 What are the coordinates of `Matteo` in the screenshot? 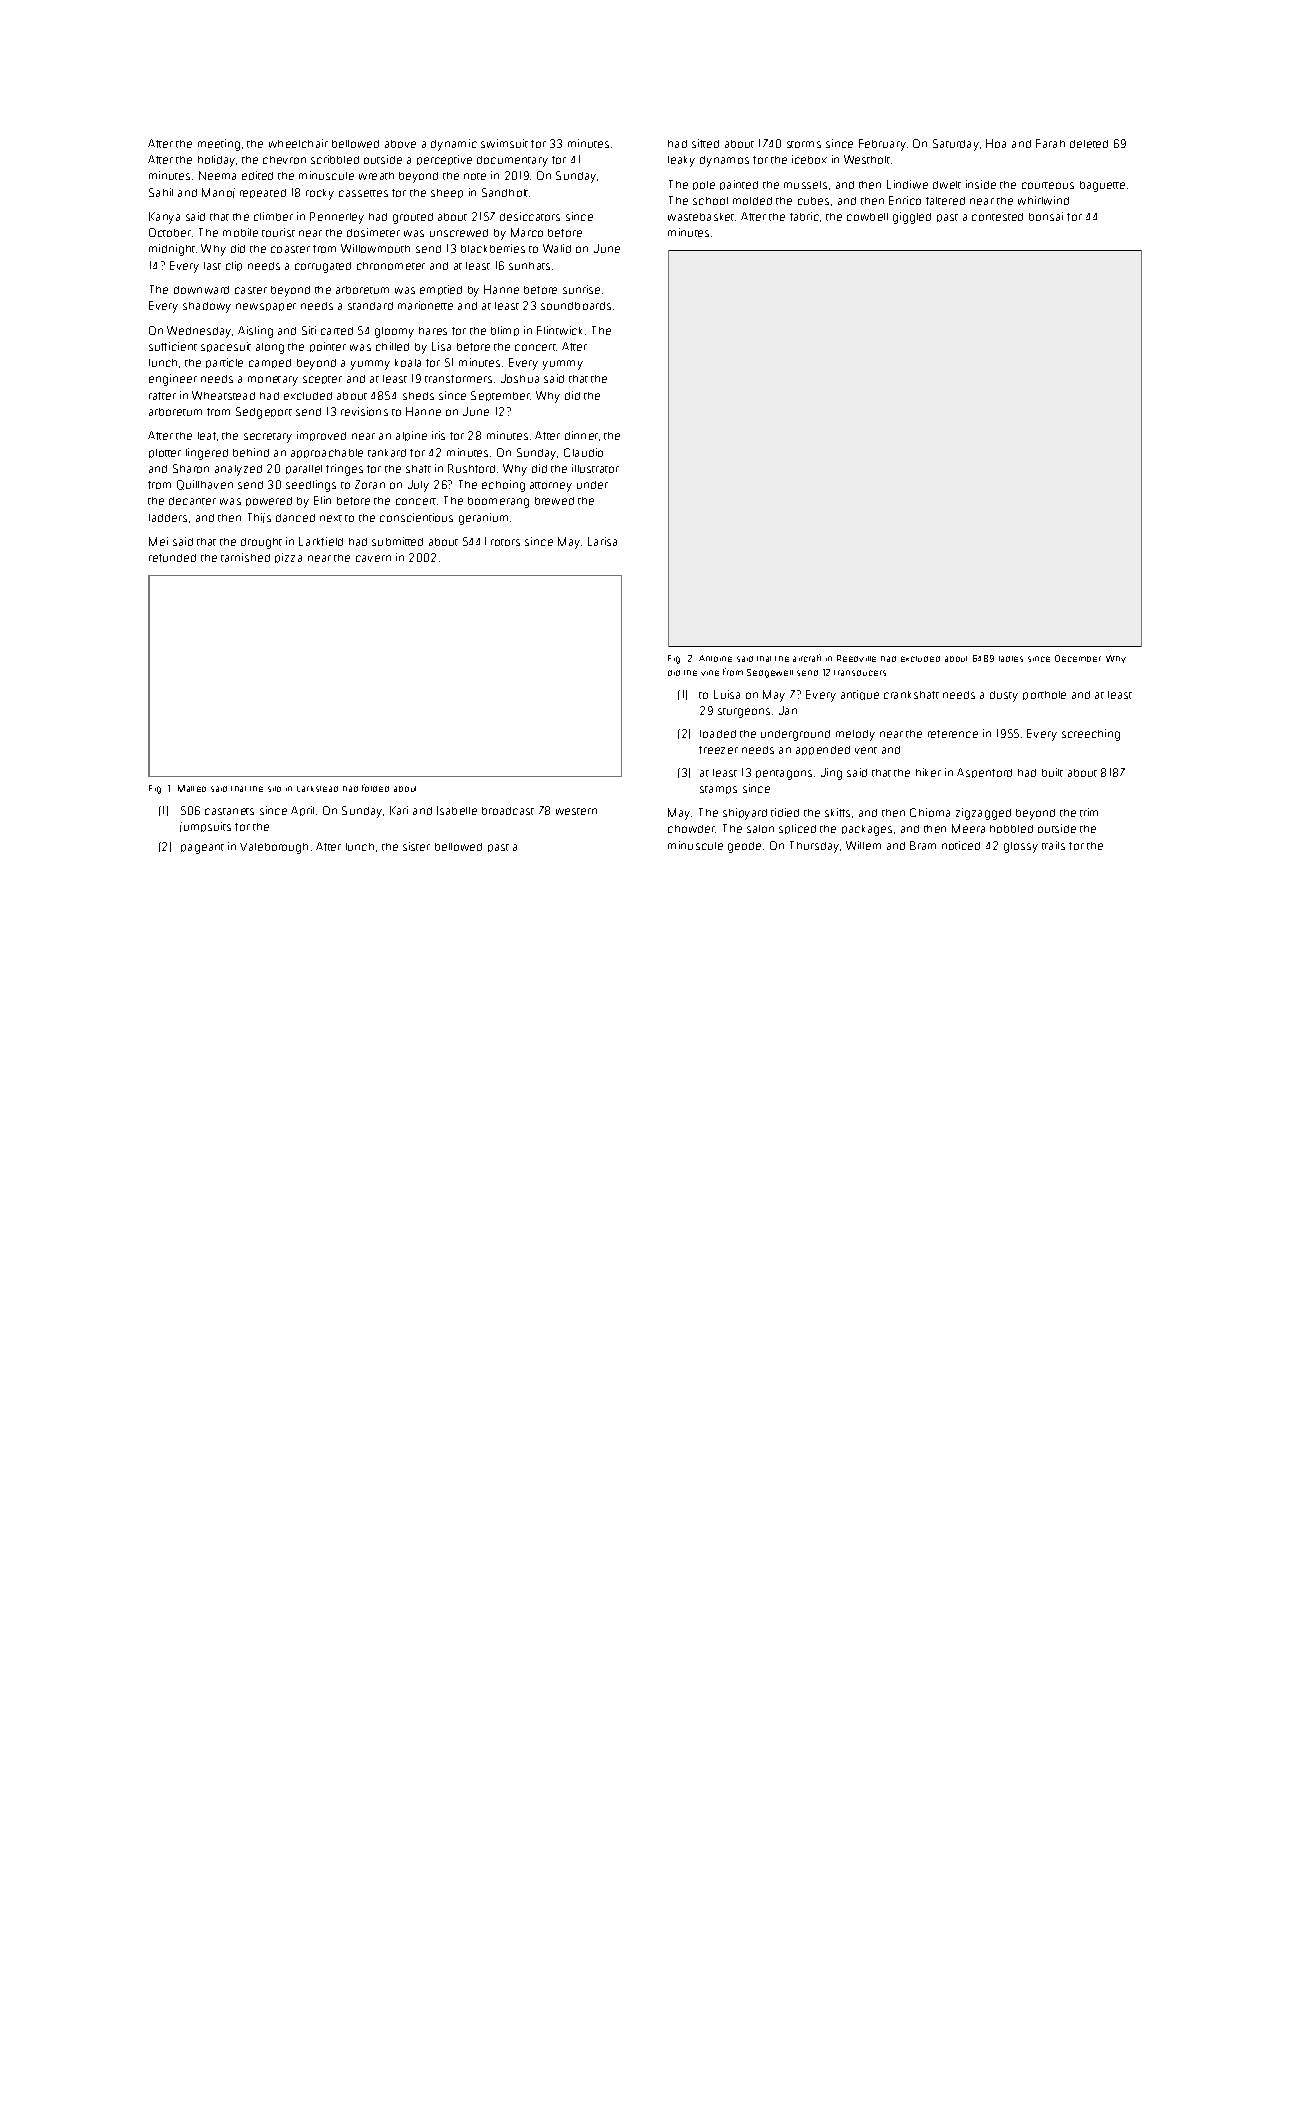 It's located at (192, 788).
